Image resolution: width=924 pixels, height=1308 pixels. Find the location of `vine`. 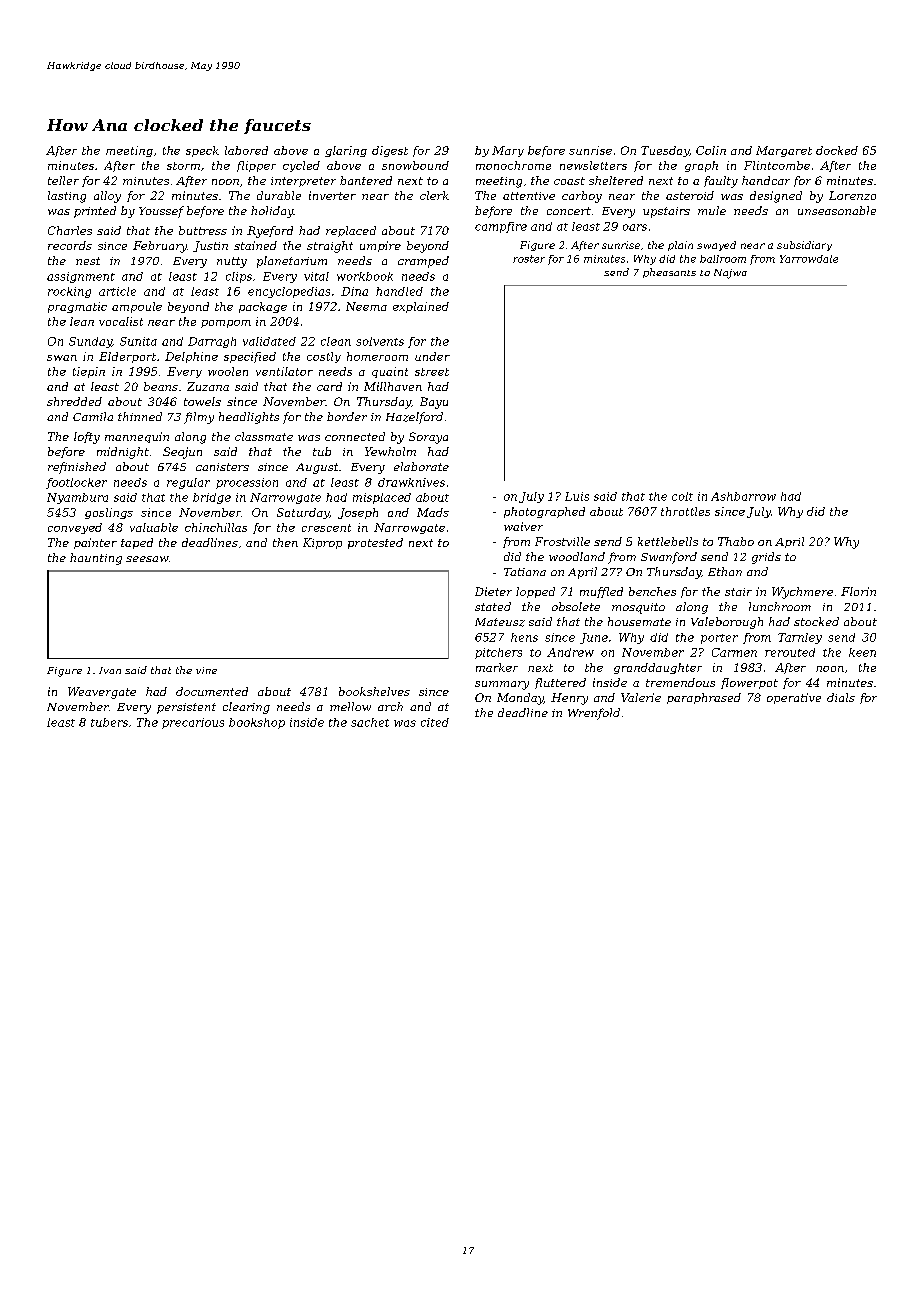

vine is located at coordinates (206, 670).
